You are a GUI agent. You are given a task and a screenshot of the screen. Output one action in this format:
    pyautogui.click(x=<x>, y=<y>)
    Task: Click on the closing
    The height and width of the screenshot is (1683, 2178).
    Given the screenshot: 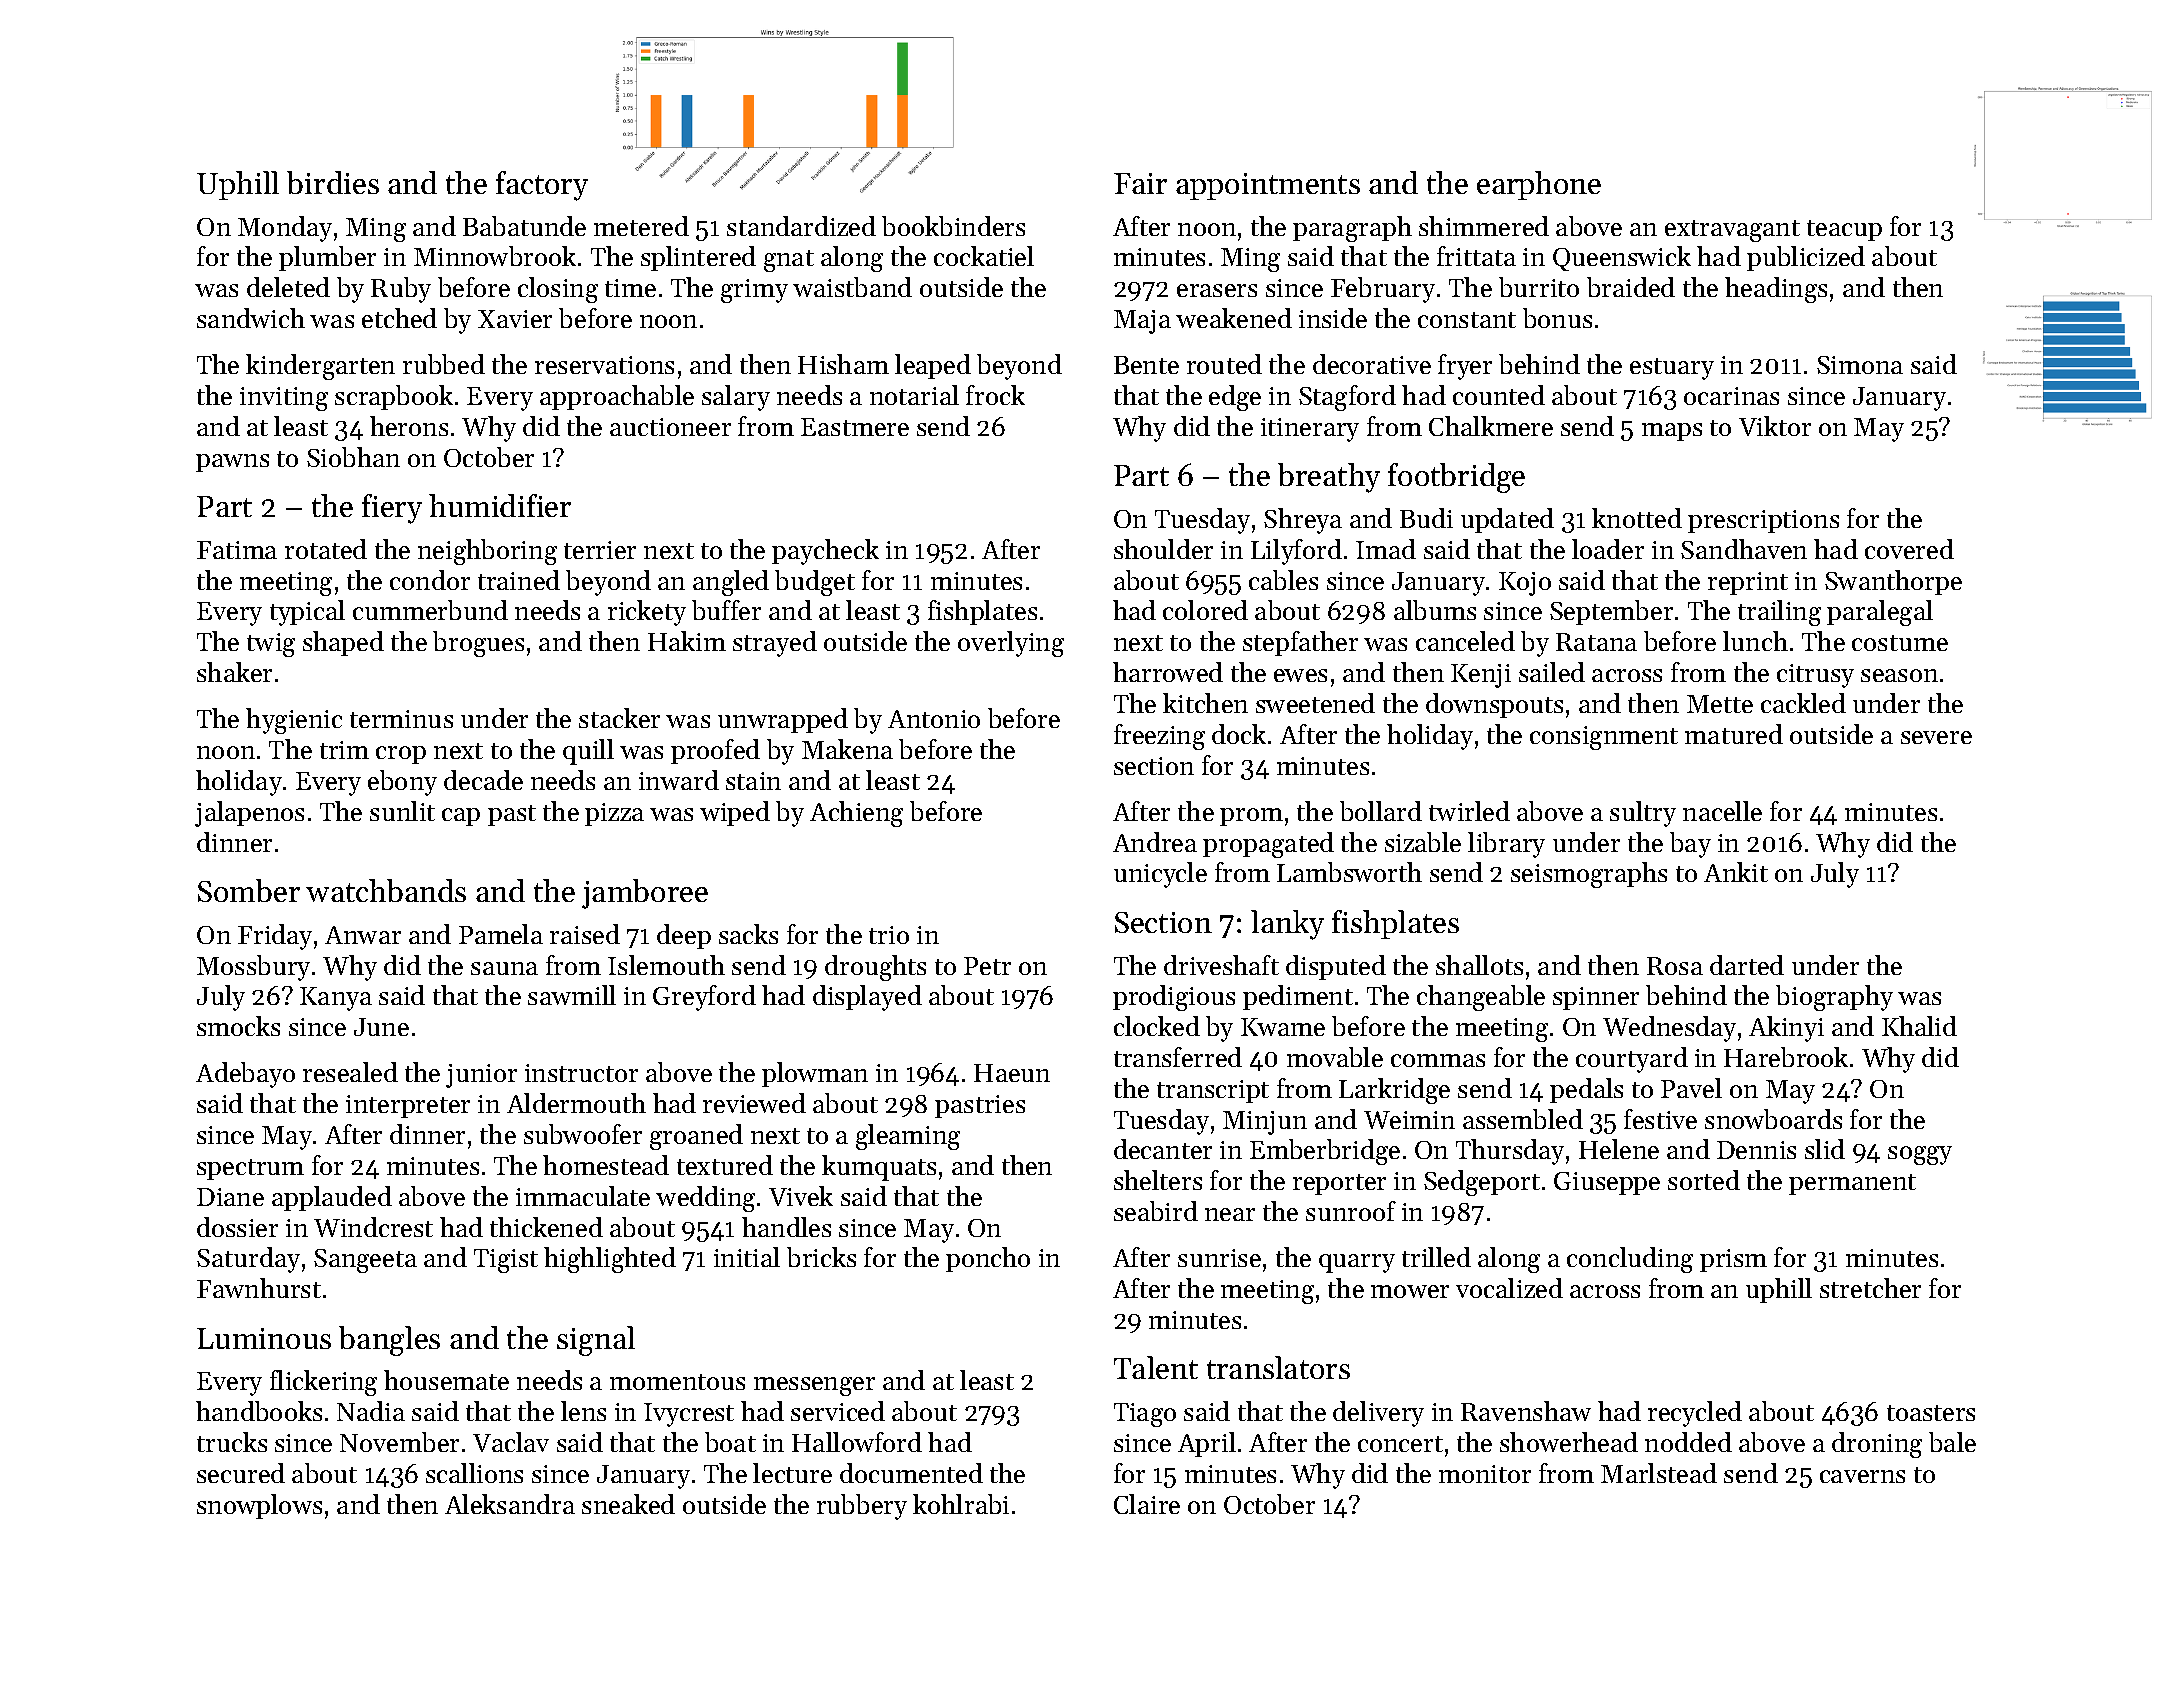 What is the action you would take?
    pyautogui.click(x=558, y=290)
